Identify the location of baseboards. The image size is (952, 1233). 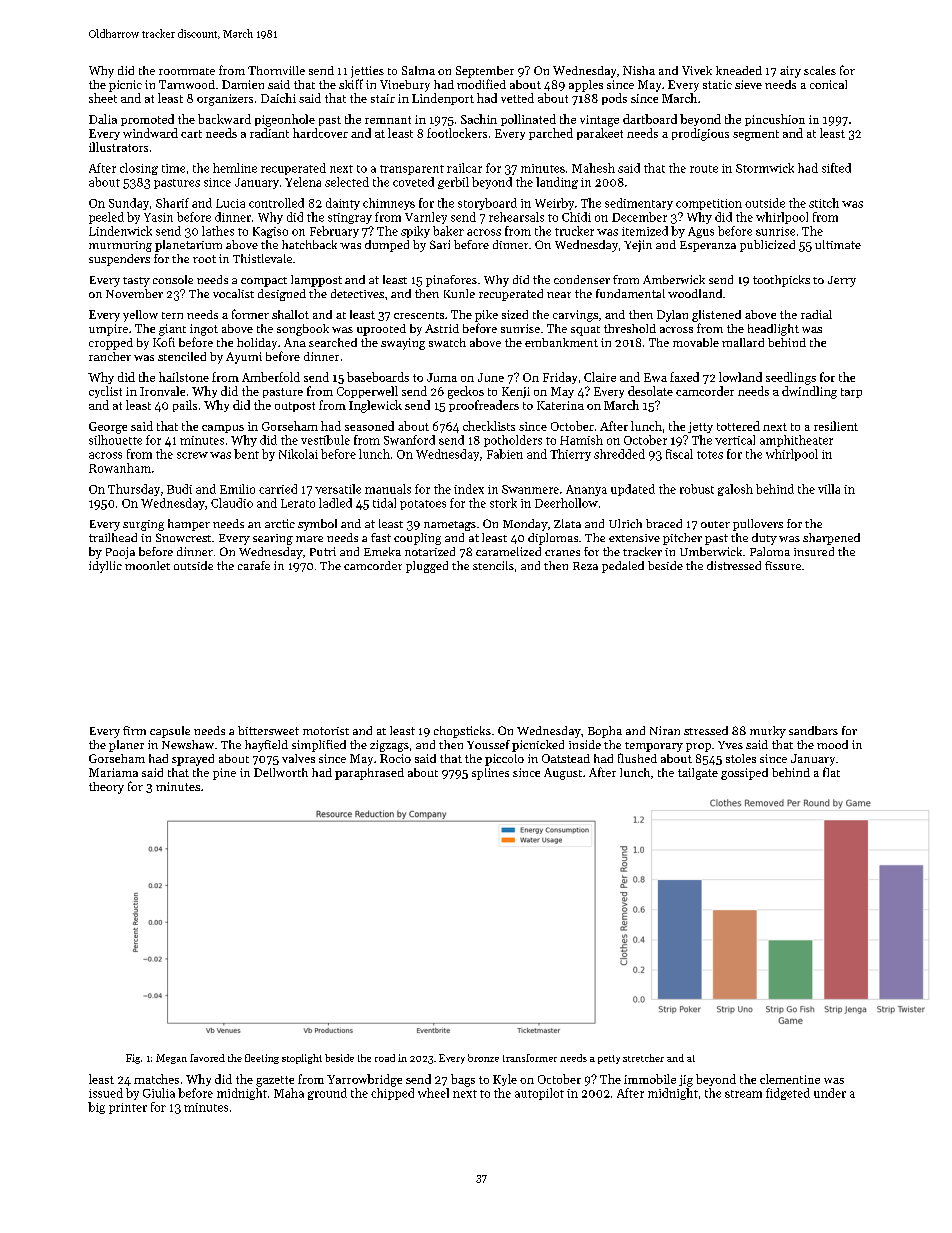
(378, 377).
